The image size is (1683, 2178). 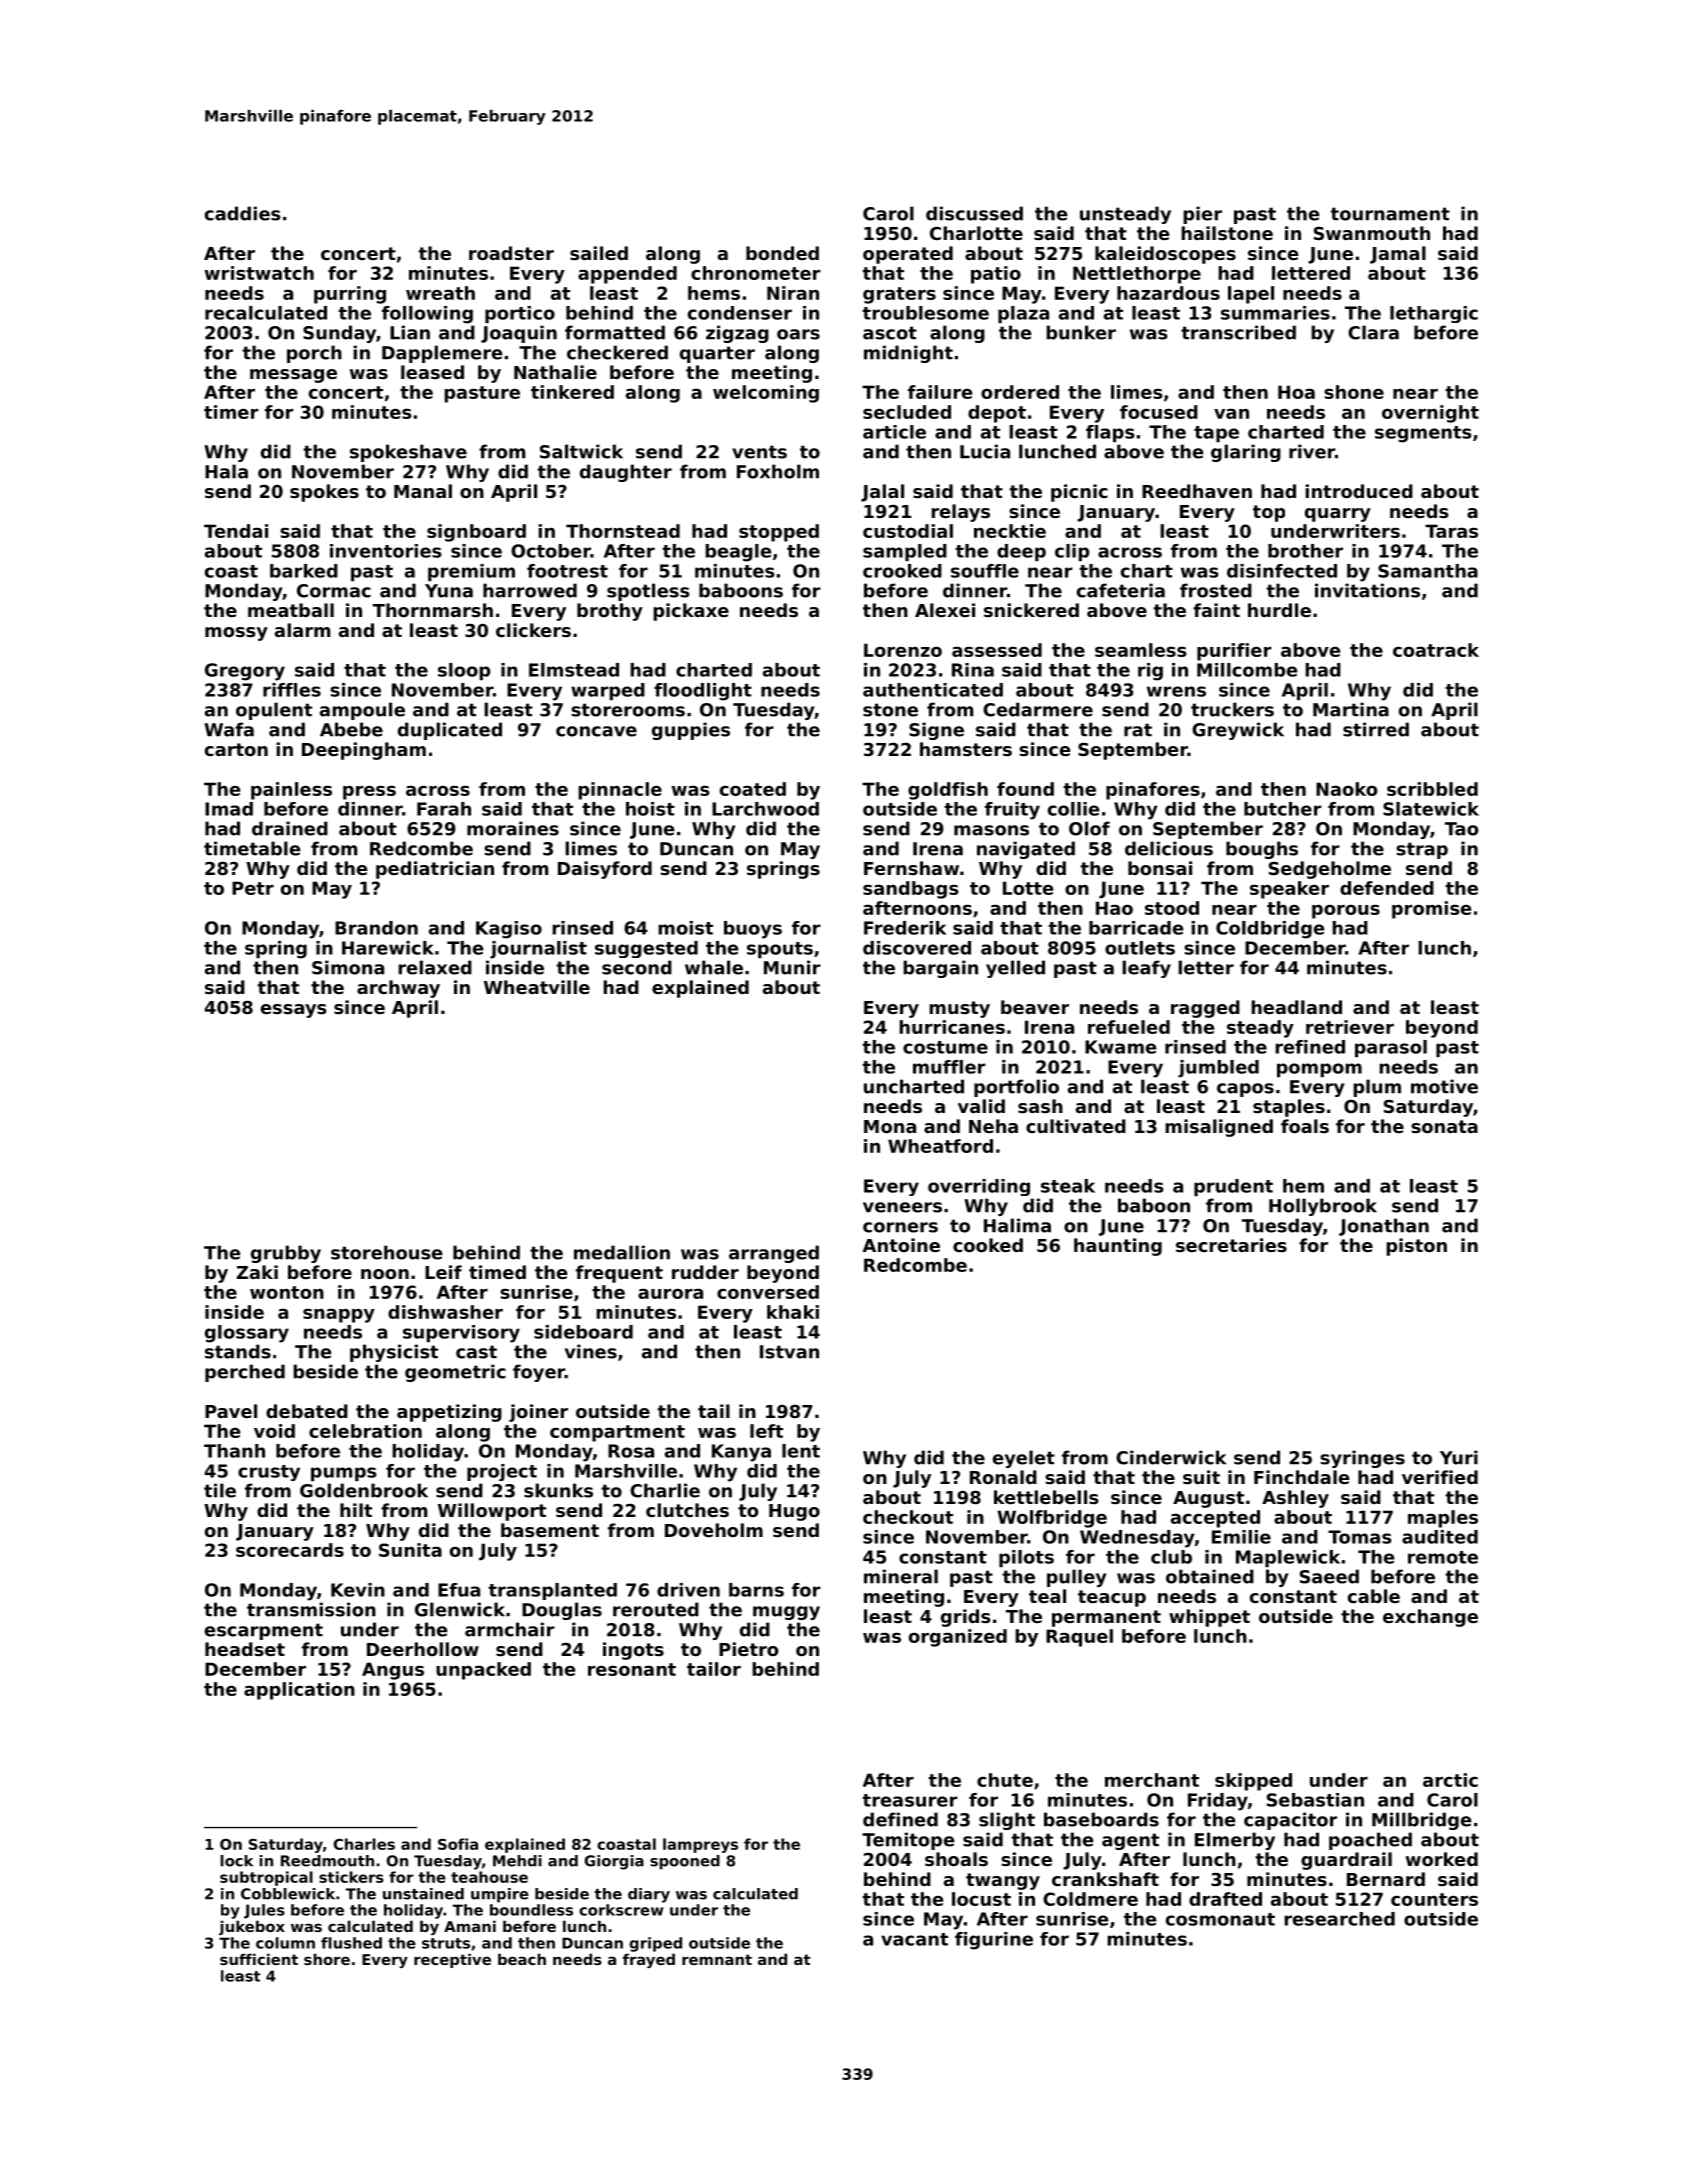 I want to click on portico, so click(x=520, y=314).
